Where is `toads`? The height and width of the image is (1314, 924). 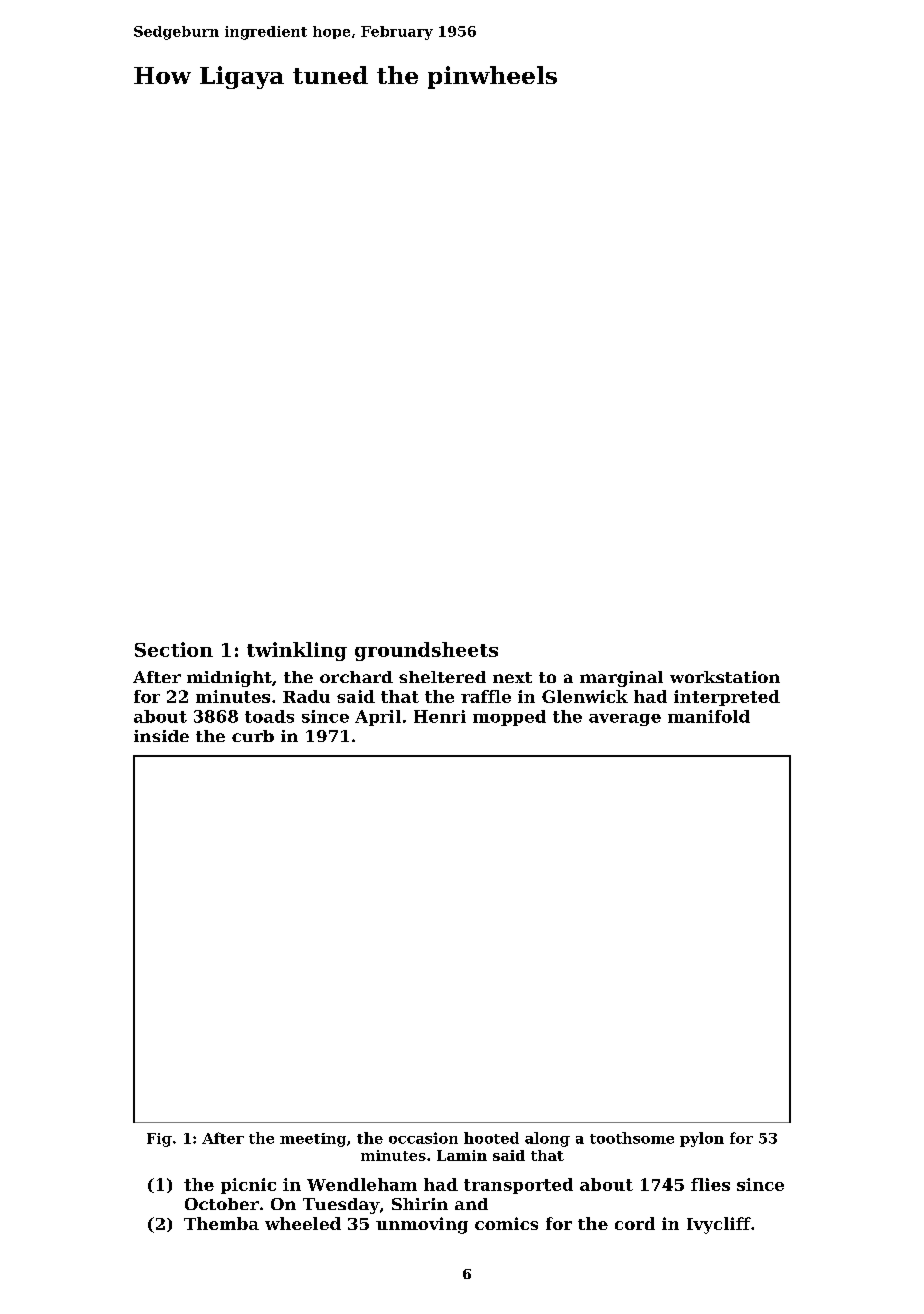
toads is located at coordinates (269, 716).
